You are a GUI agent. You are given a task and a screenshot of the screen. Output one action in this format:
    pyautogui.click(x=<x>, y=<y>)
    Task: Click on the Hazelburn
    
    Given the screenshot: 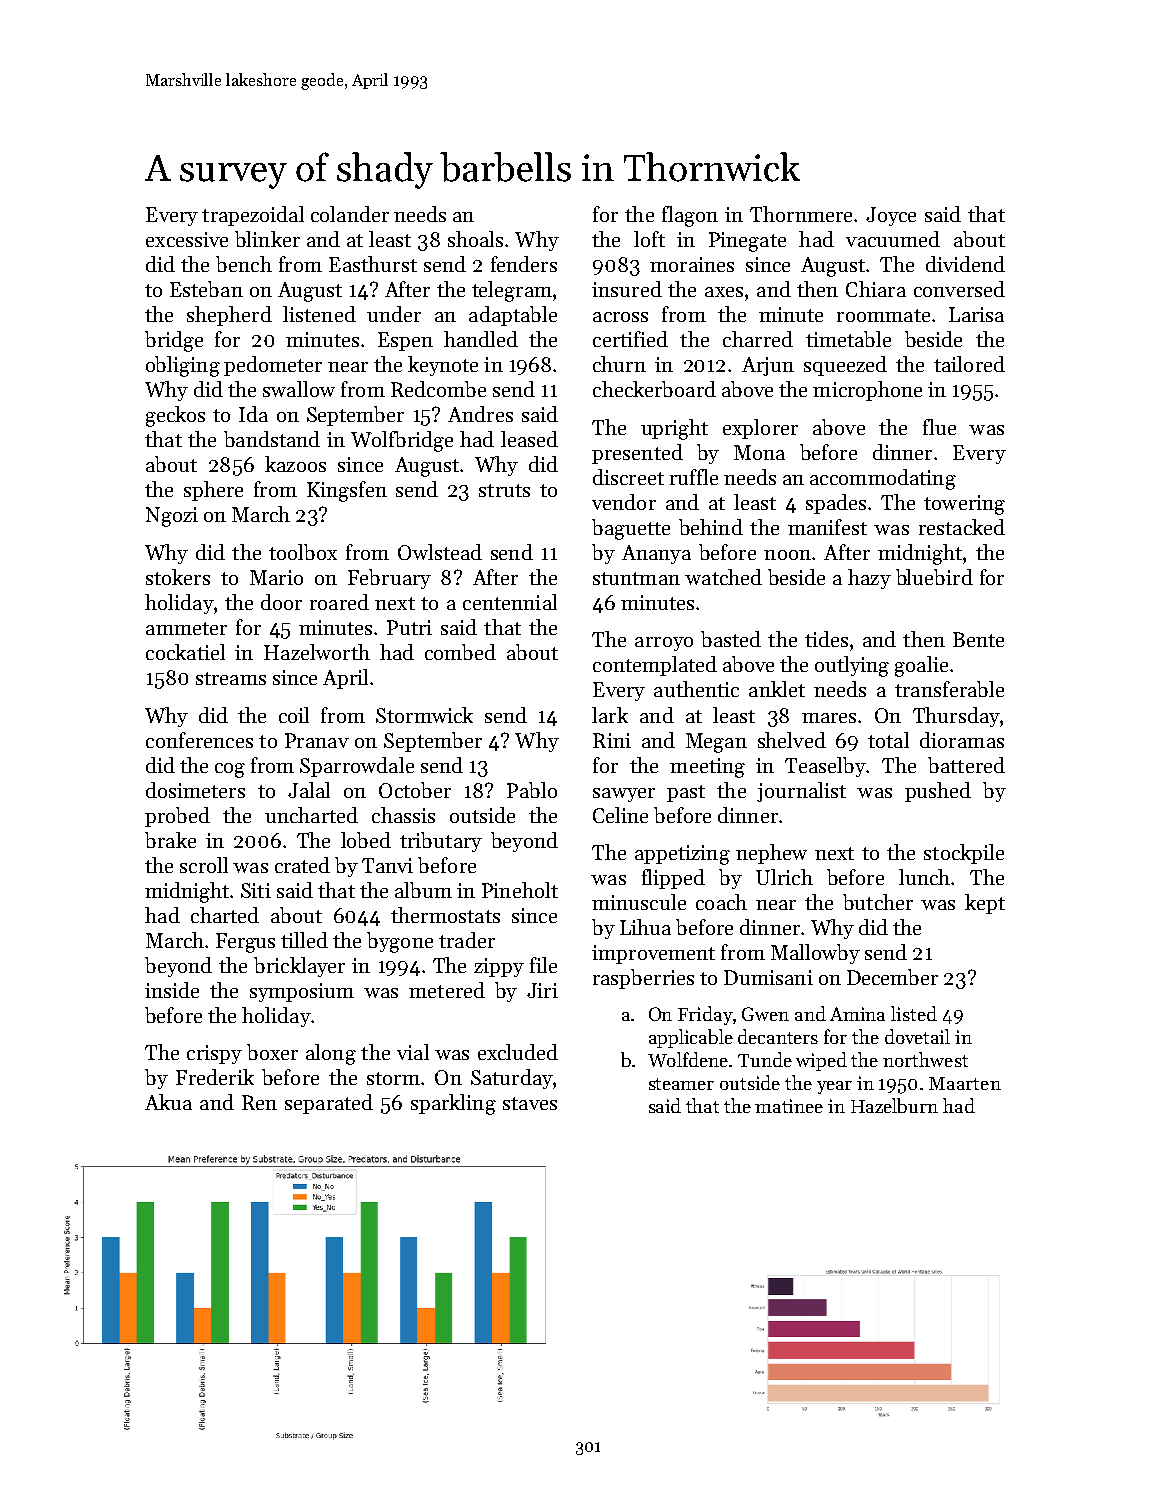 What is the action you would take?
    pyautogui.click(x=894, y=1105)
